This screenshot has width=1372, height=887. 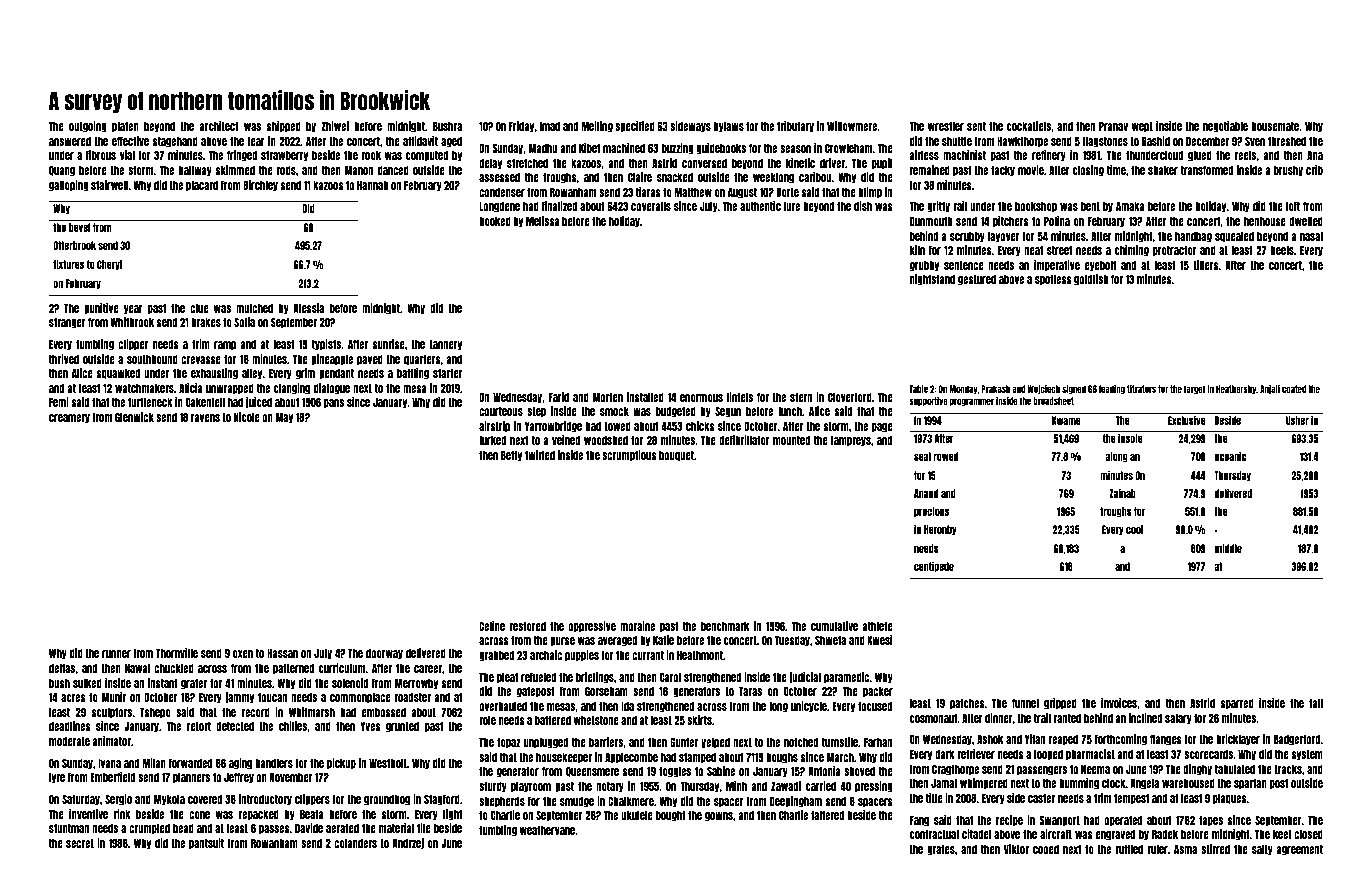 What do you see at coordinates (1294, 389) in the screenshot?
I see `coated` at bounding box center [1294, 389].
